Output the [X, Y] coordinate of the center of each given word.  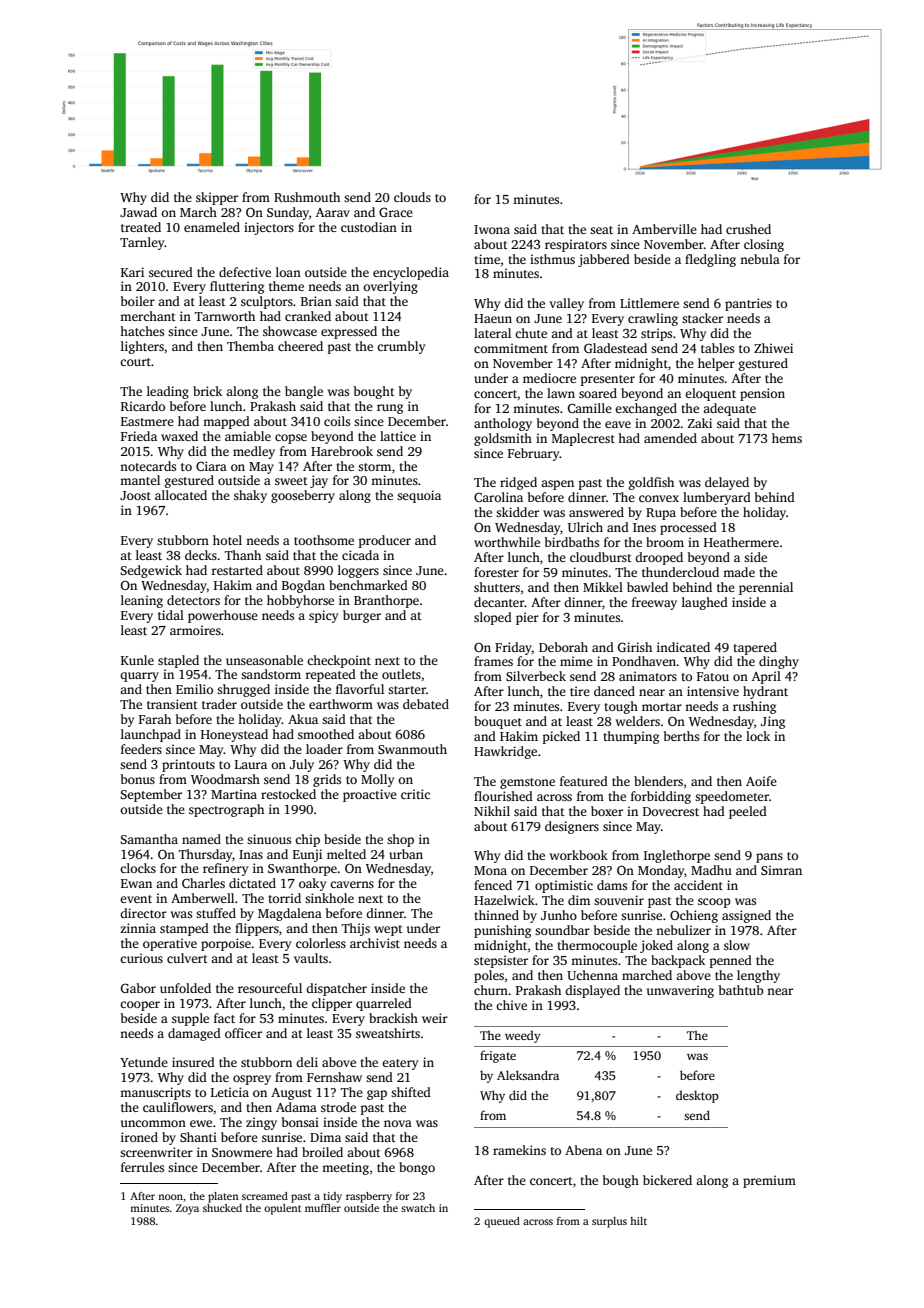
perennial [766, 588]
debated [426, 704]
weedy [523, 1036]
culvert [187, 958]
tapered [755, 648]
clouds [412, 197]
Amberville [664, 229]
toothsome [324, 540]
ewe [201, 1123]
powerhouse [223, 616]
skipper [217, 198]
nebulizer [683, 930]
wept [388, 930]
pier [527, 618]
